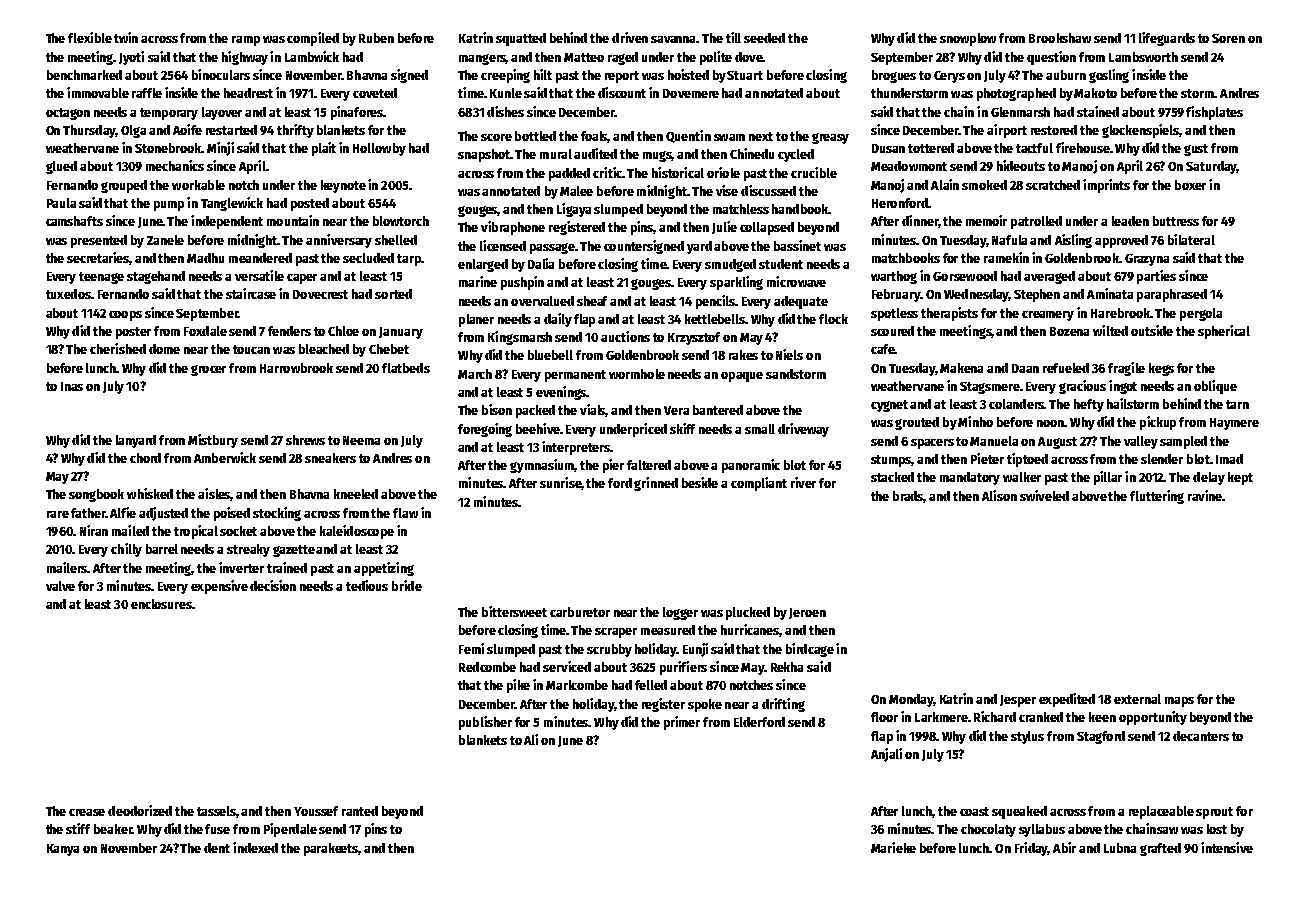 The width and height of the screenshot is (1308, 924). I want to click on bittersweet, so click(514, 611).
